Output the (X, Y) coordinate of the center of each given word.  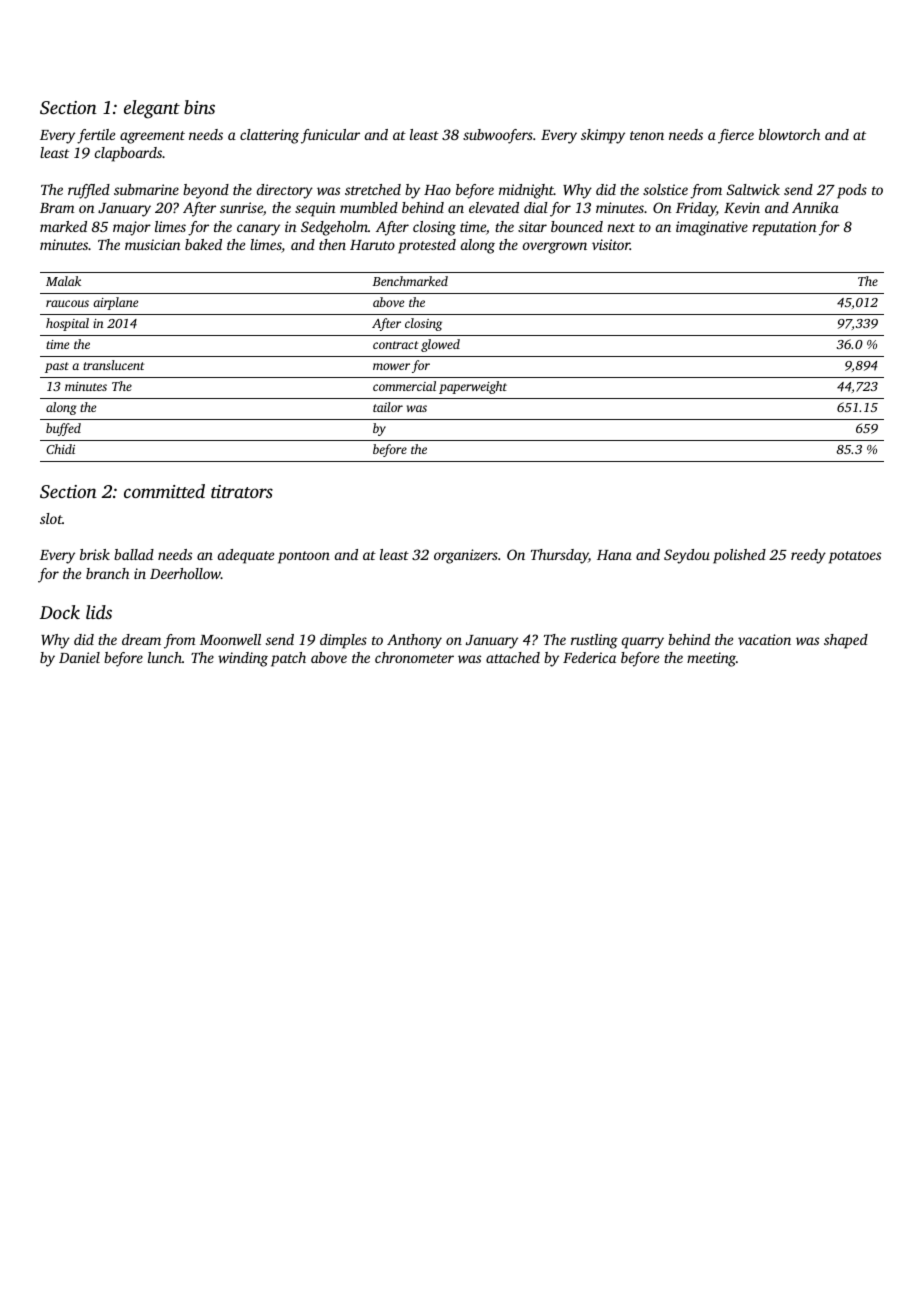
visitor (611, 244)
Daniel (79, 657)
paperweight (473, 387)
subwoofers (498, 136)
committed (164, 491)
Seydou (687, 556)
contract (396, 345)
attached (513, 657)
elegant (152, 109)
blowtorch (789, 134)
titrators (242, 491)
